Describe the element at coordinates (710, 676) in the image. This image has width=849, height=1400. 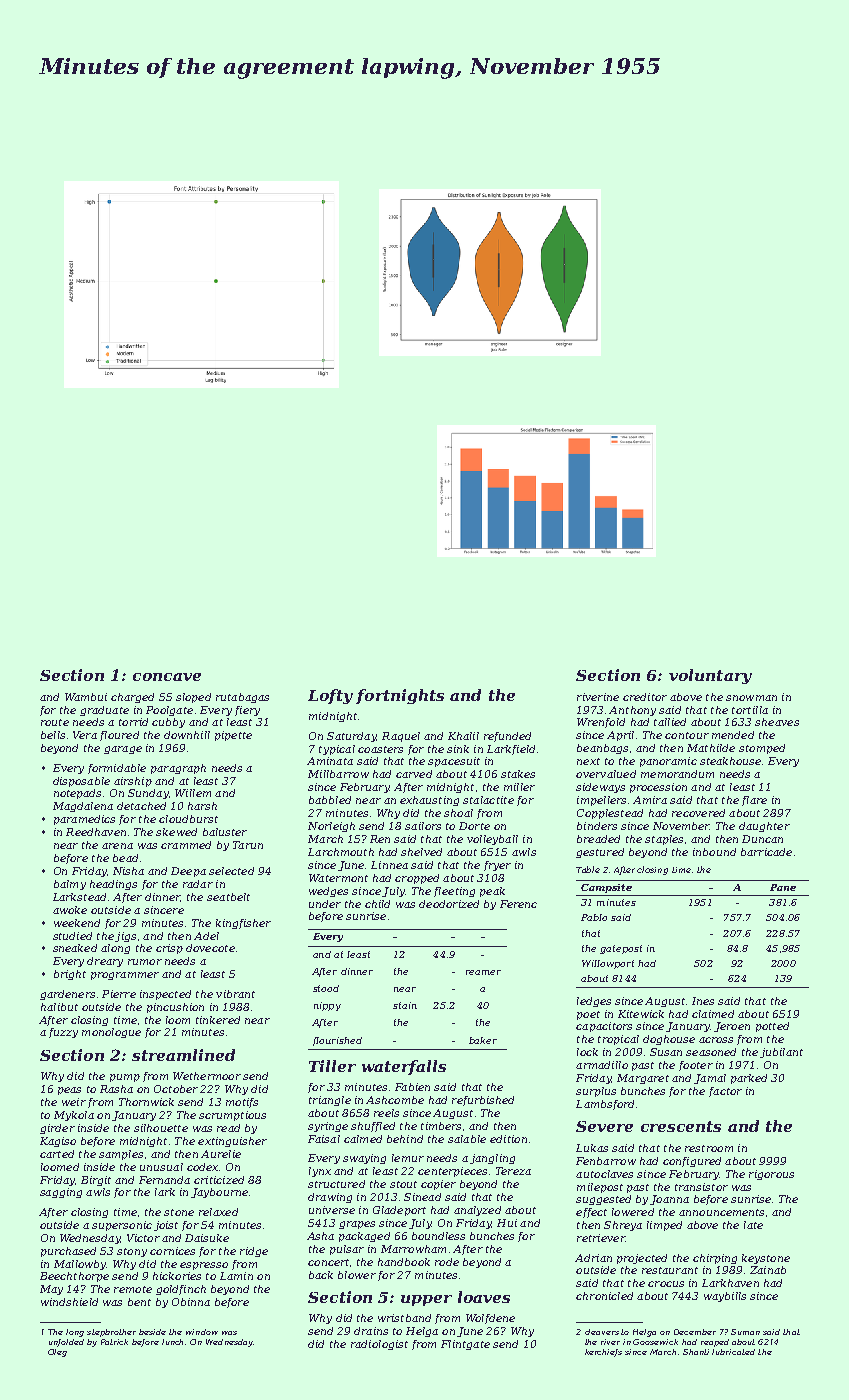
I see `voluntary` at that location.
